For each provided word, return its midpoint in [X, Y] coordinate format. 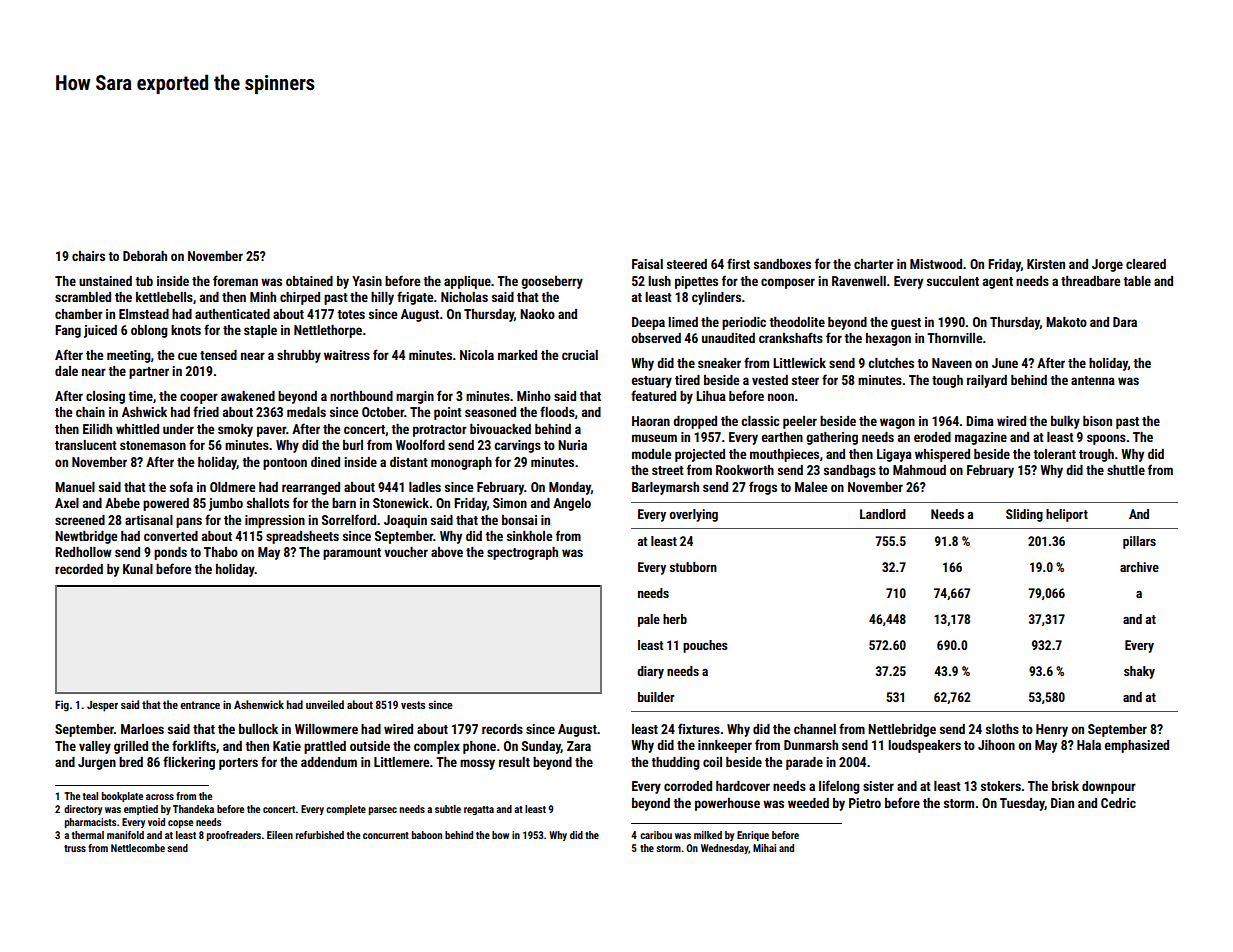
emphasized [1137, 746]
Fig [62, 706]
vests [413, 705]
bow [500, 835]
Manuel [75, 487]
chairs [88, 256]
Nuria [572, 445]
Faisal [647, 264]
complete [346, 810]
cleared [1146, 264]
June [1005, 363]
